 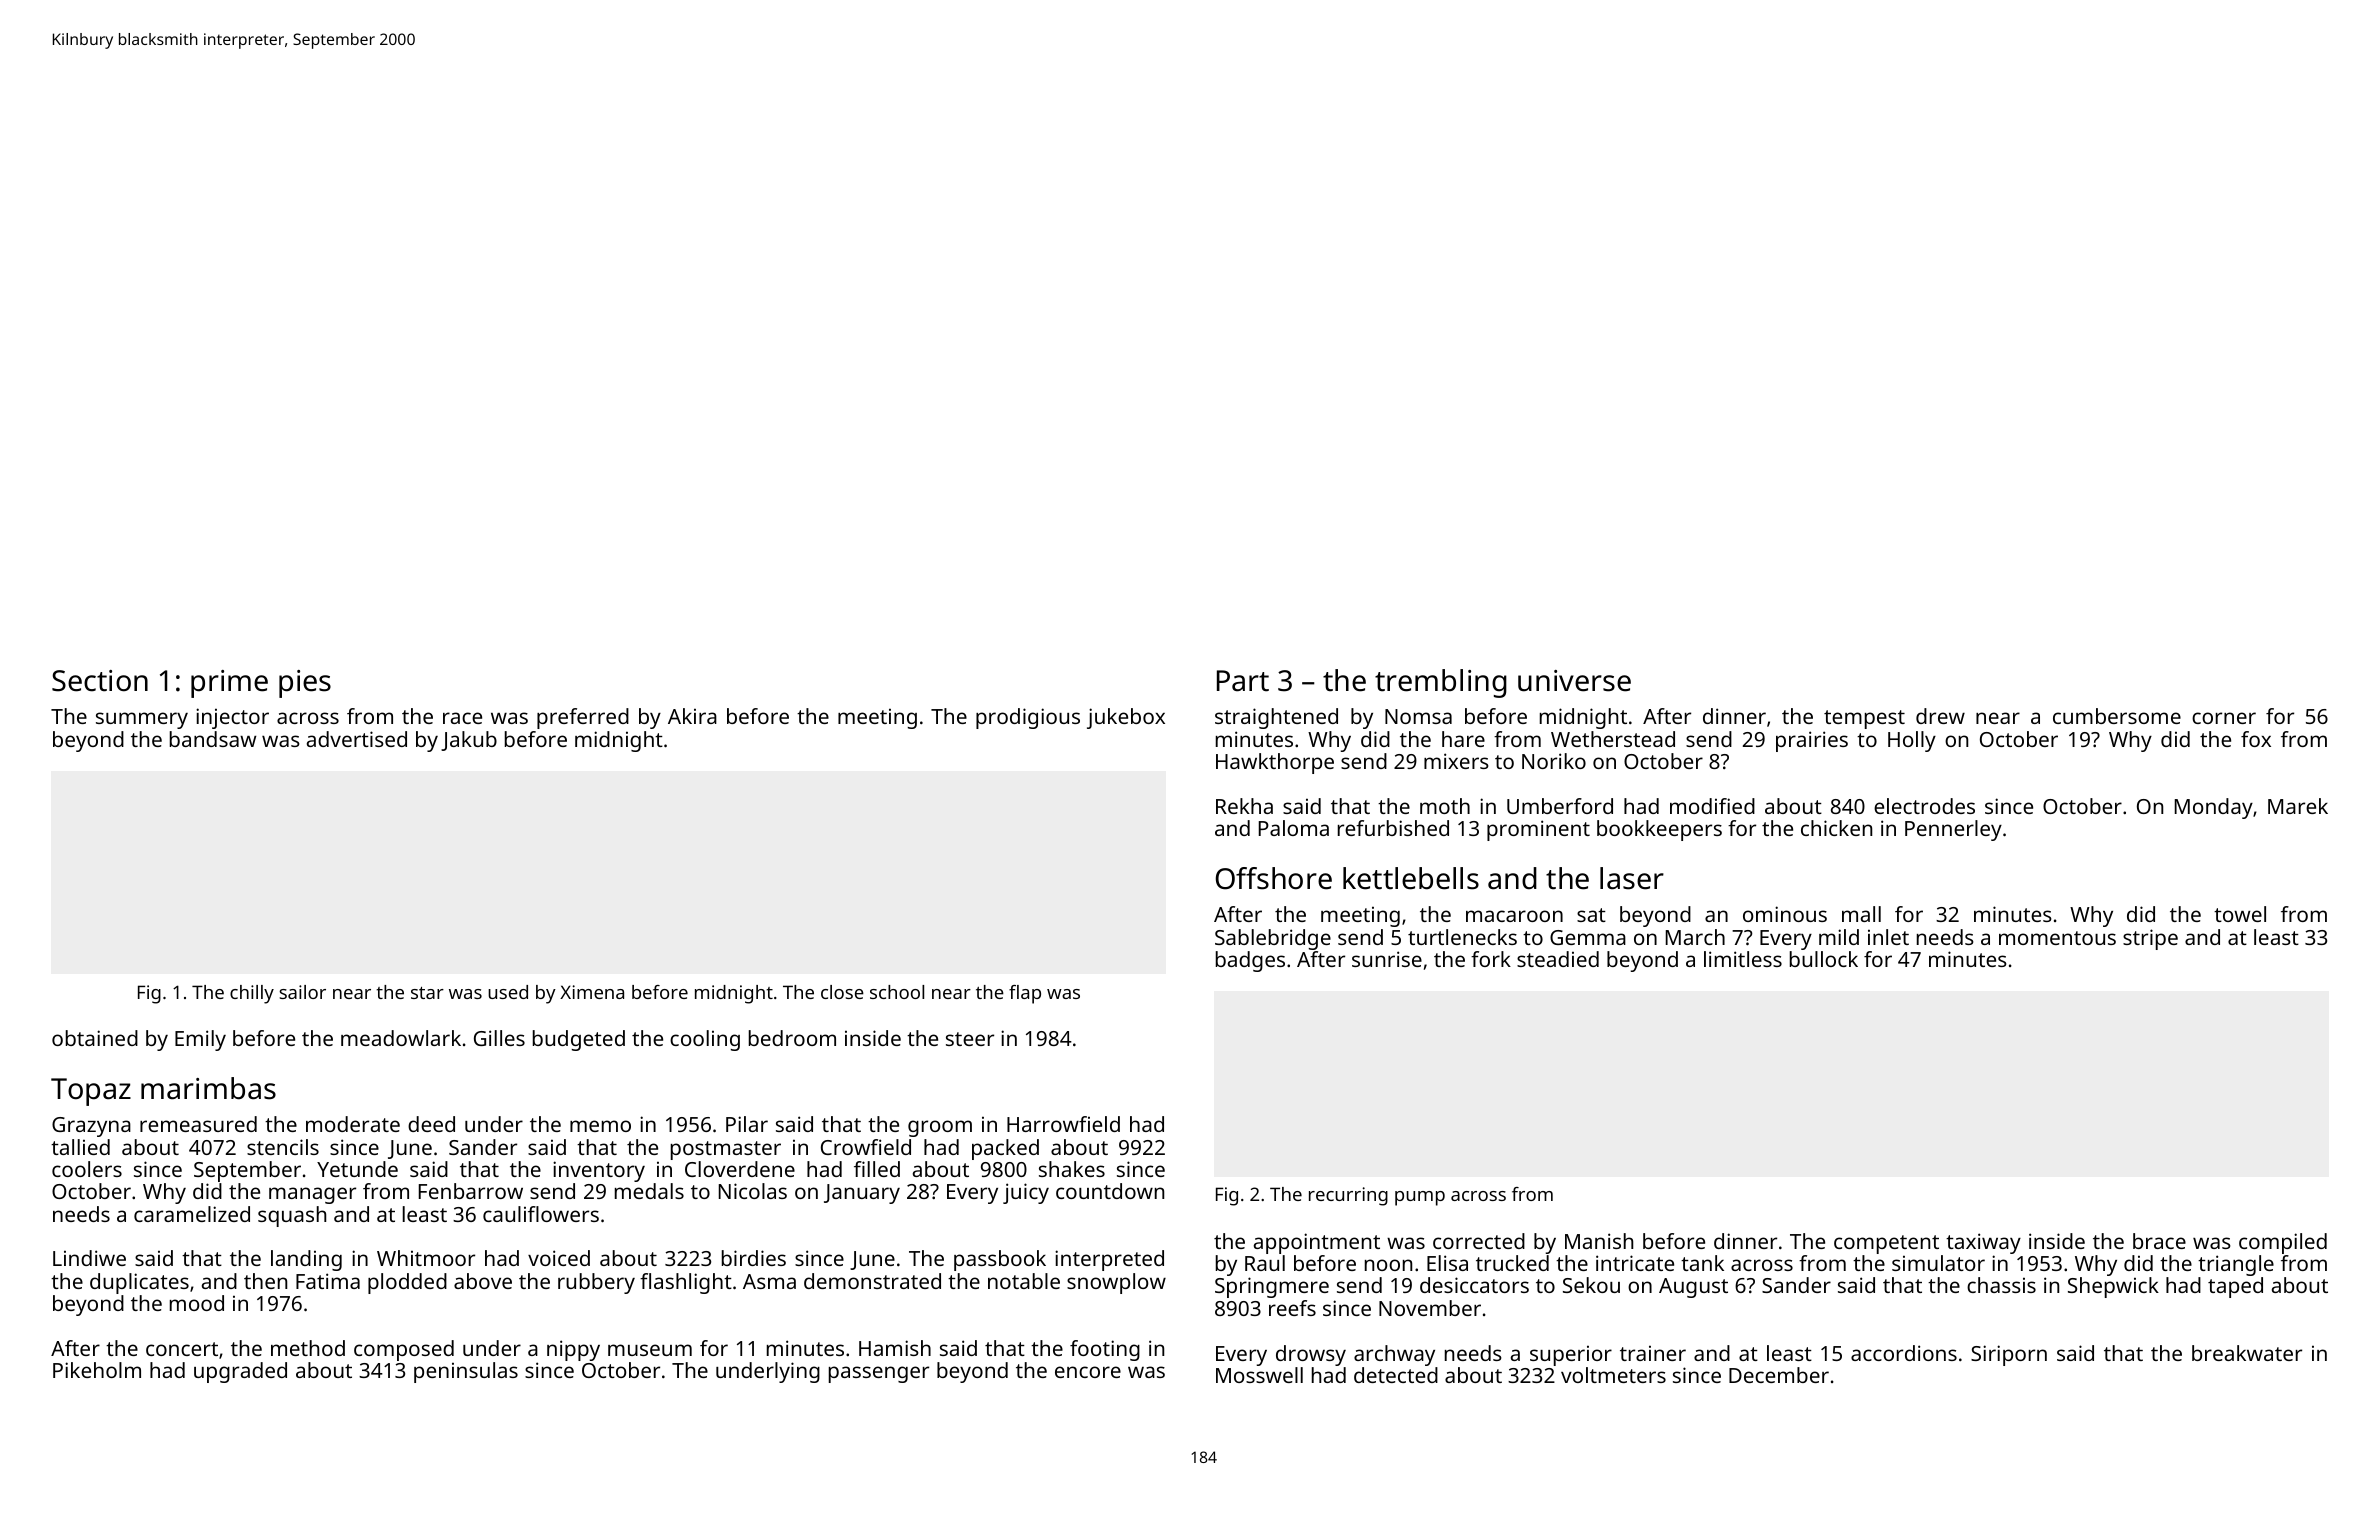 I want to click on mood, so click(x=197, y=1303).
